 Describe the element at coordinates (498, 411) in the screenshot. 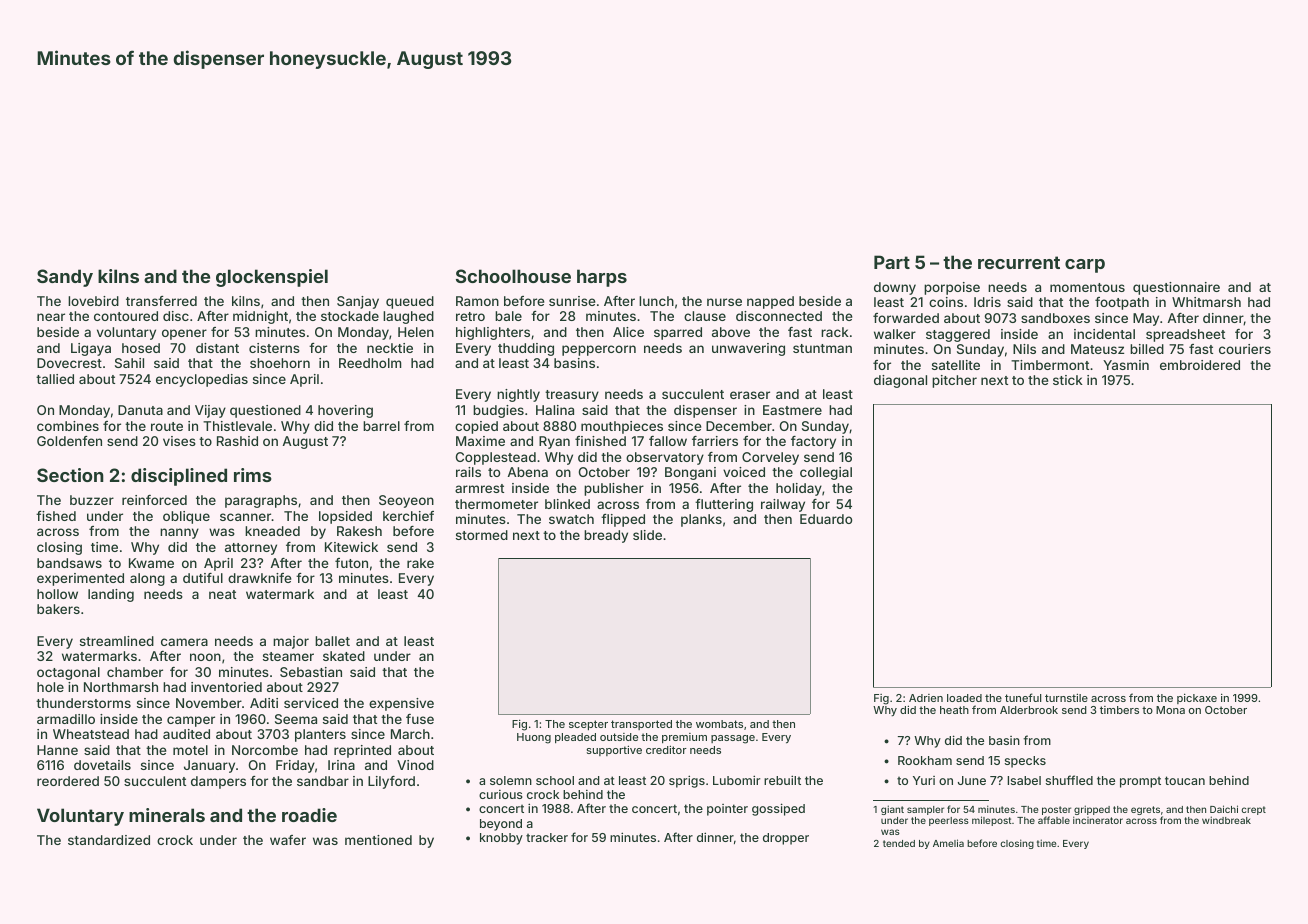

I see `budgies` at that location.
